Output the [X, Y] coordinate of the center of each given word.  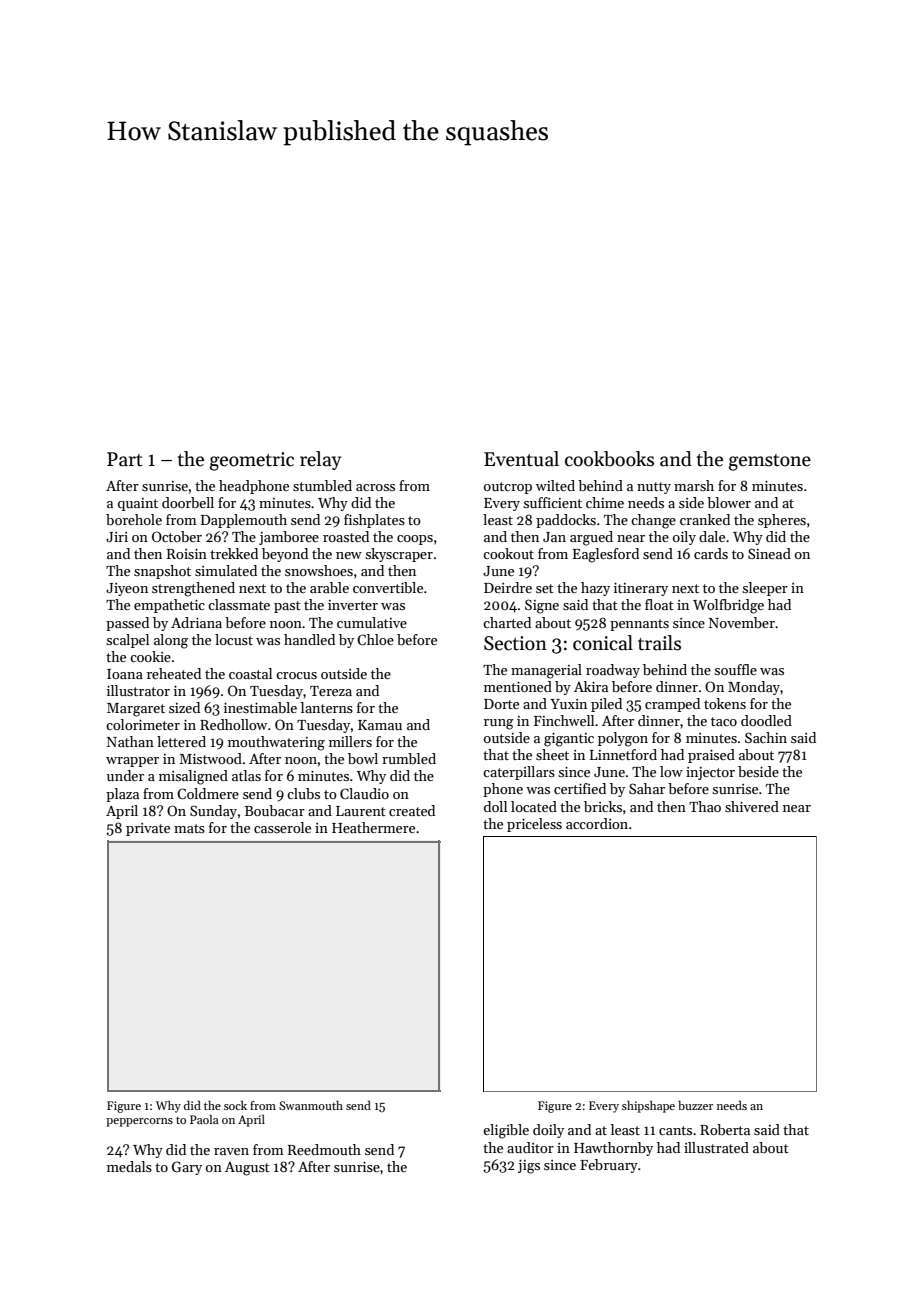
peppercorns [139, 1122]
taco [724, 721]
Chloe [375, 639]
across [375, 487]
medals [129, 1166]
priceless [534, 825]
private [148, 829]
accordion [597, 823]
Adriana [196, 622]
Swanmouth [311, 1105]
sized [184, 707]
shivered [752, 806]
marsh [694, 485]
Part [125, 459]
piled [606, 705]
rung [499, 724]
